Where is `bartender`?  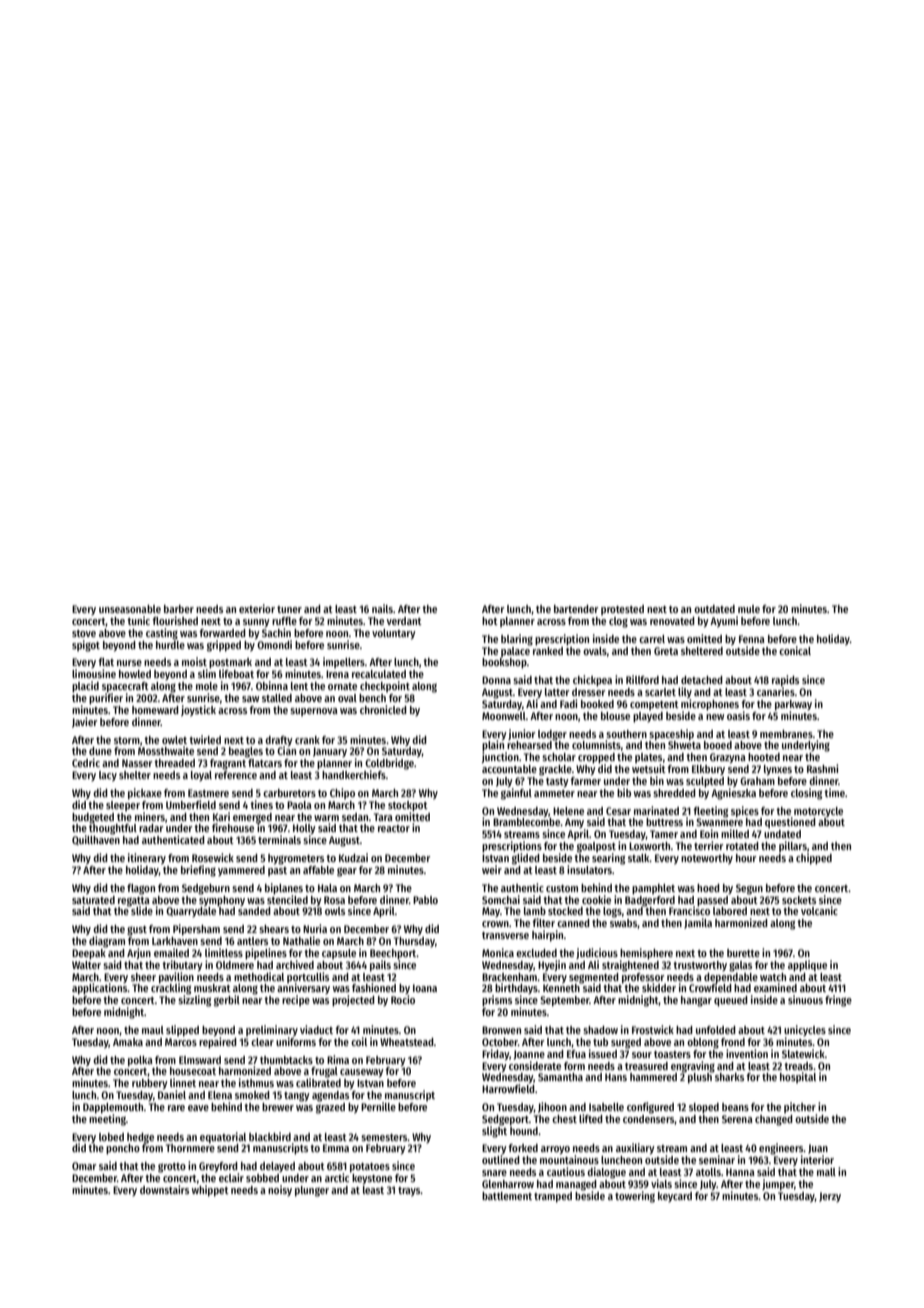 bartender is located at coordinates (576, 609).
